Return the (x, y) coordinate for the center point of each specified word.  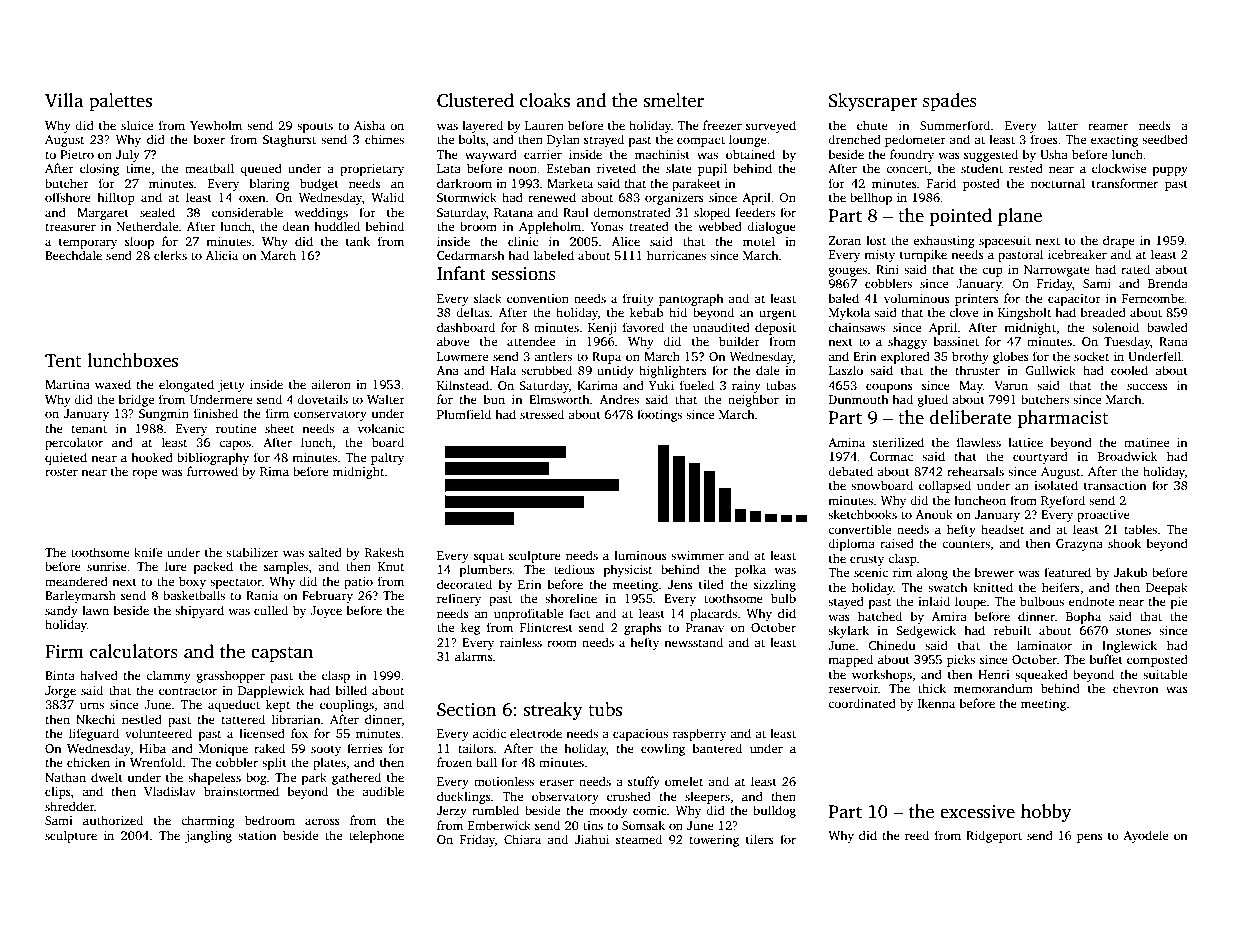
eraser (557, 782)
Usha (1054, 154)
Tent (63, 361)
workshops (882, 675)
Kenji (602, 329)
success (1147, 386)
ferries (365, 748)
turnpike (923, 255)
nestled (142, 719)
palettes (120, 102)
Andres (619, 399)
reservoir (854, 688)
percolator (74, 443)
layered (482, 126)
